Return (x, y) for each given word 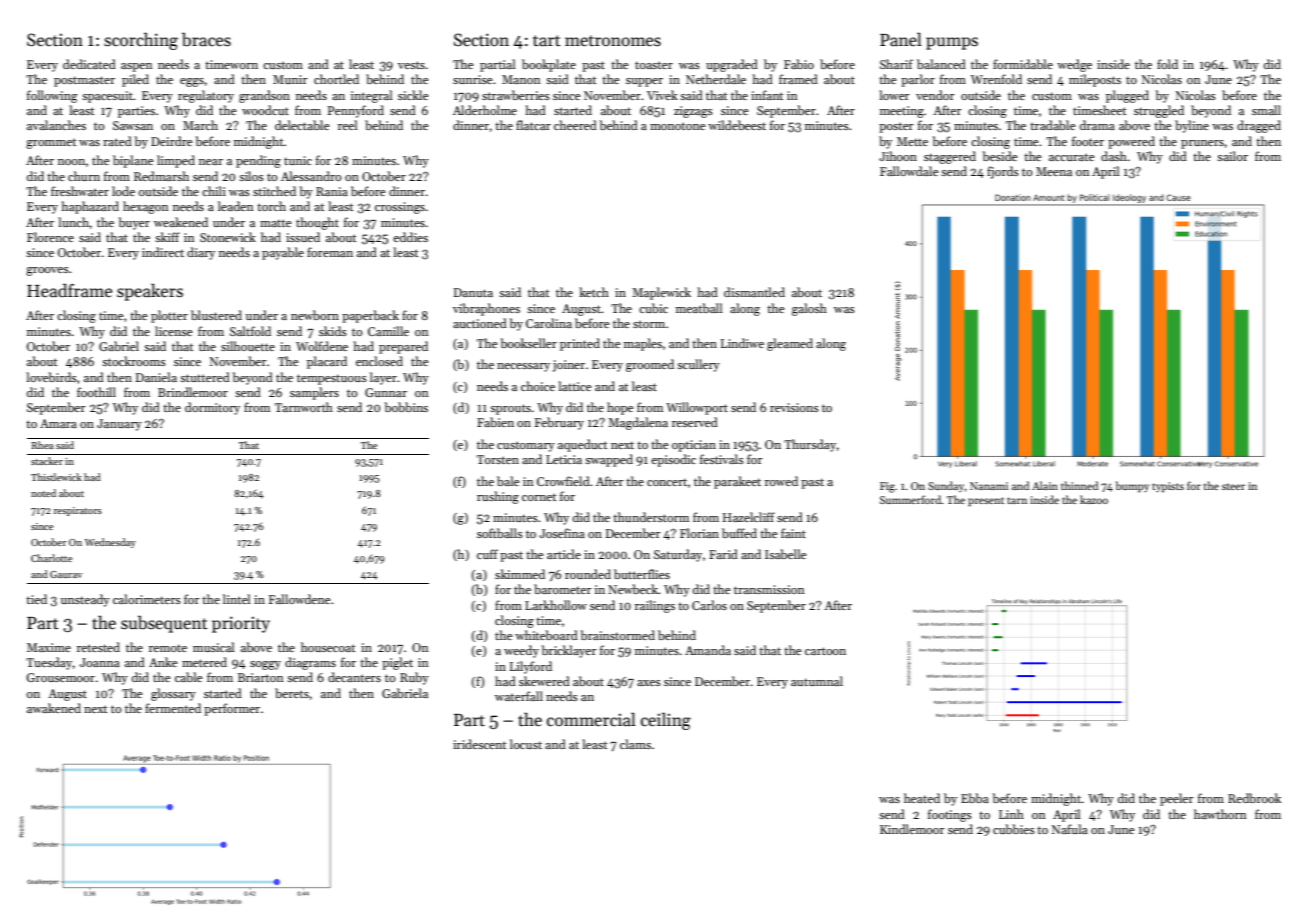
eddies (410, 237)
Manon (521, 79)
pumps (952, 43)
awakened (54, 708)
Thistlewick (56, 477)
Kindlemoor (912, 829)
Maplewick (661, 293)
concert (667, 482)
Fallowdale (909, 171)
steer (1233, 486)
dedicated (89, 64)
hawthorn (1220, 814)
